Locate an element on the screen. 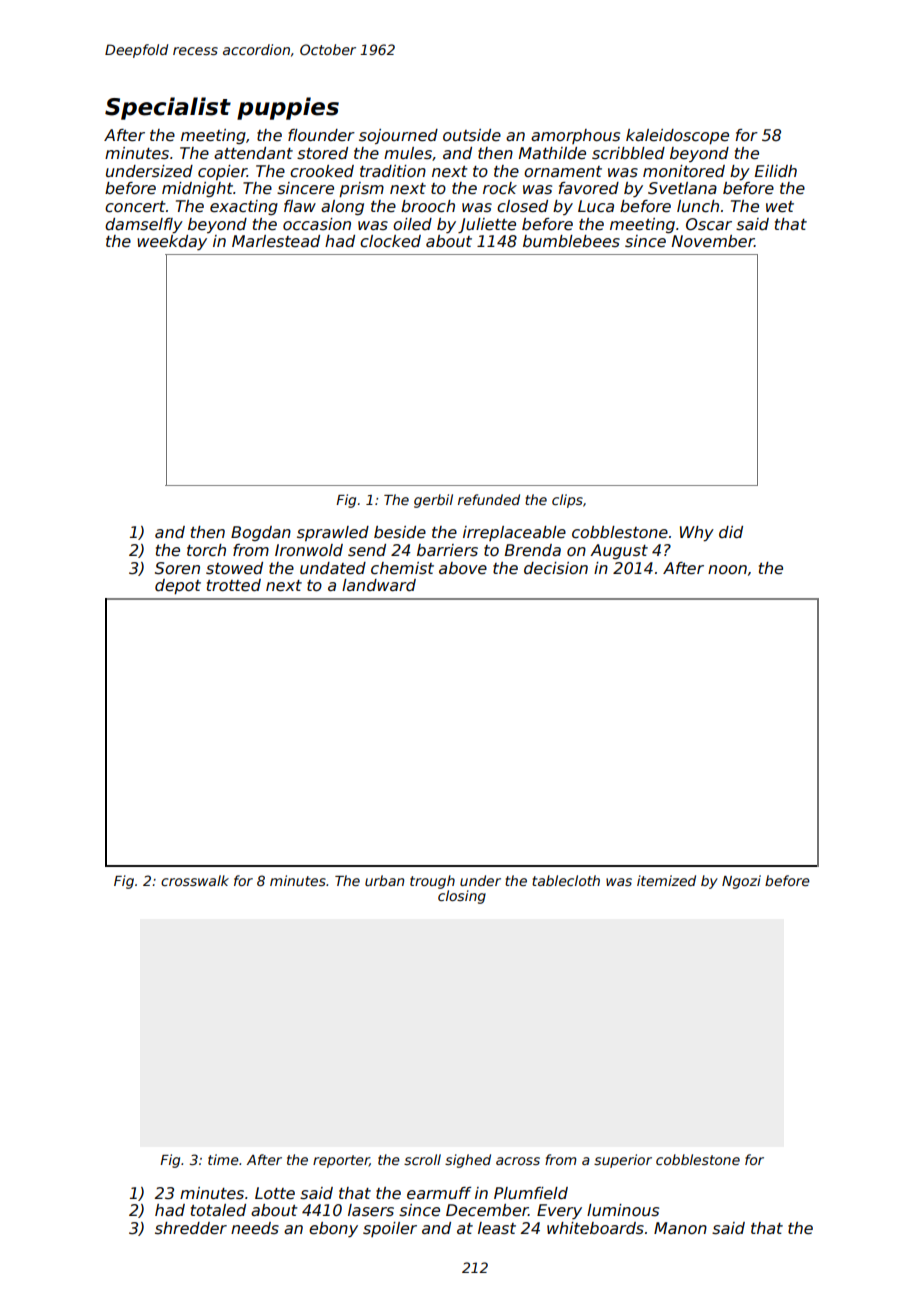 This screenshot has height=1308, width=924. ebony is located at coordinates (333, 1229).
